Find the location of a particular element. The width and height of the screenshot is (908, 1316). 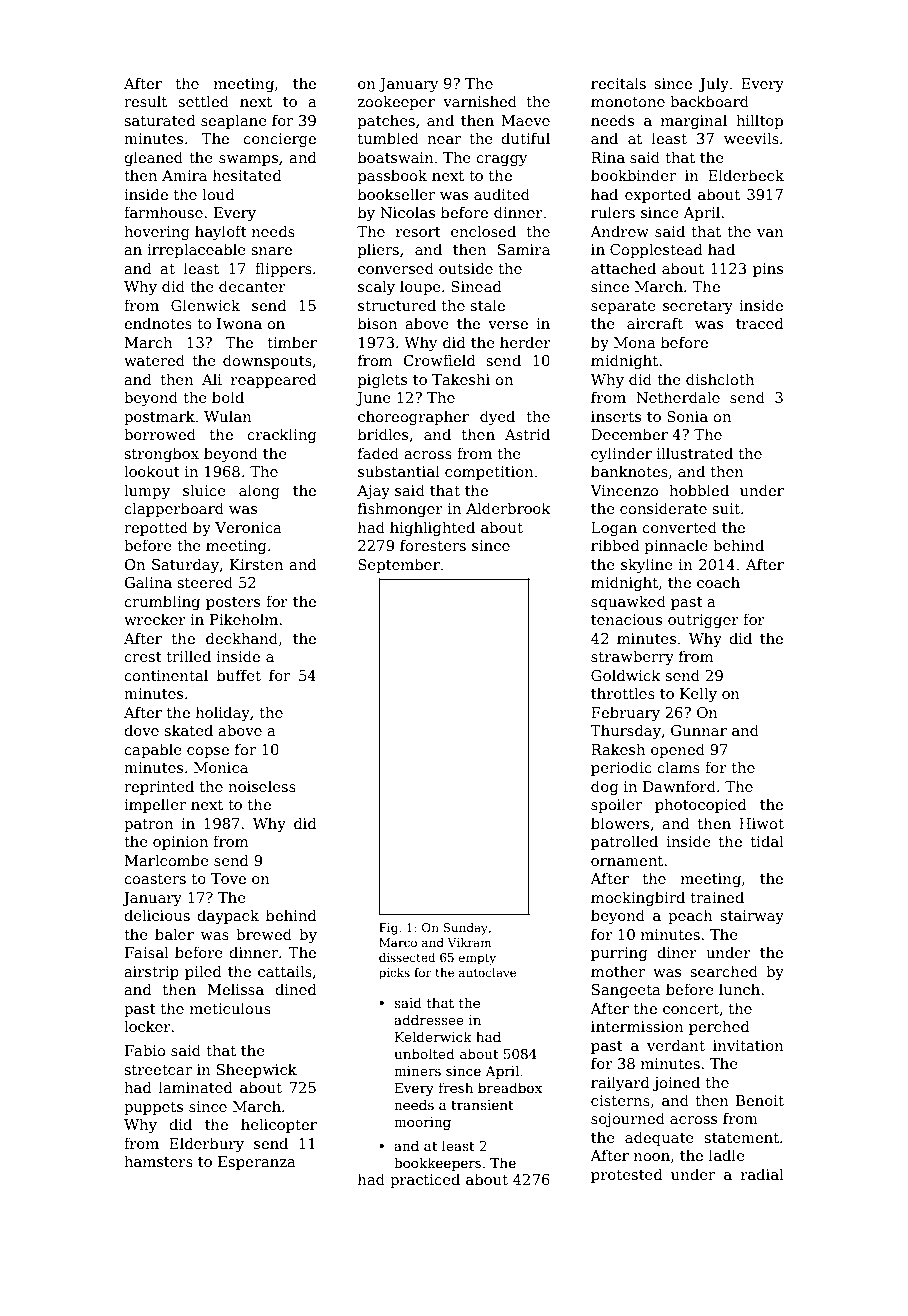

hilltop is located at coordinates (759, 121).
